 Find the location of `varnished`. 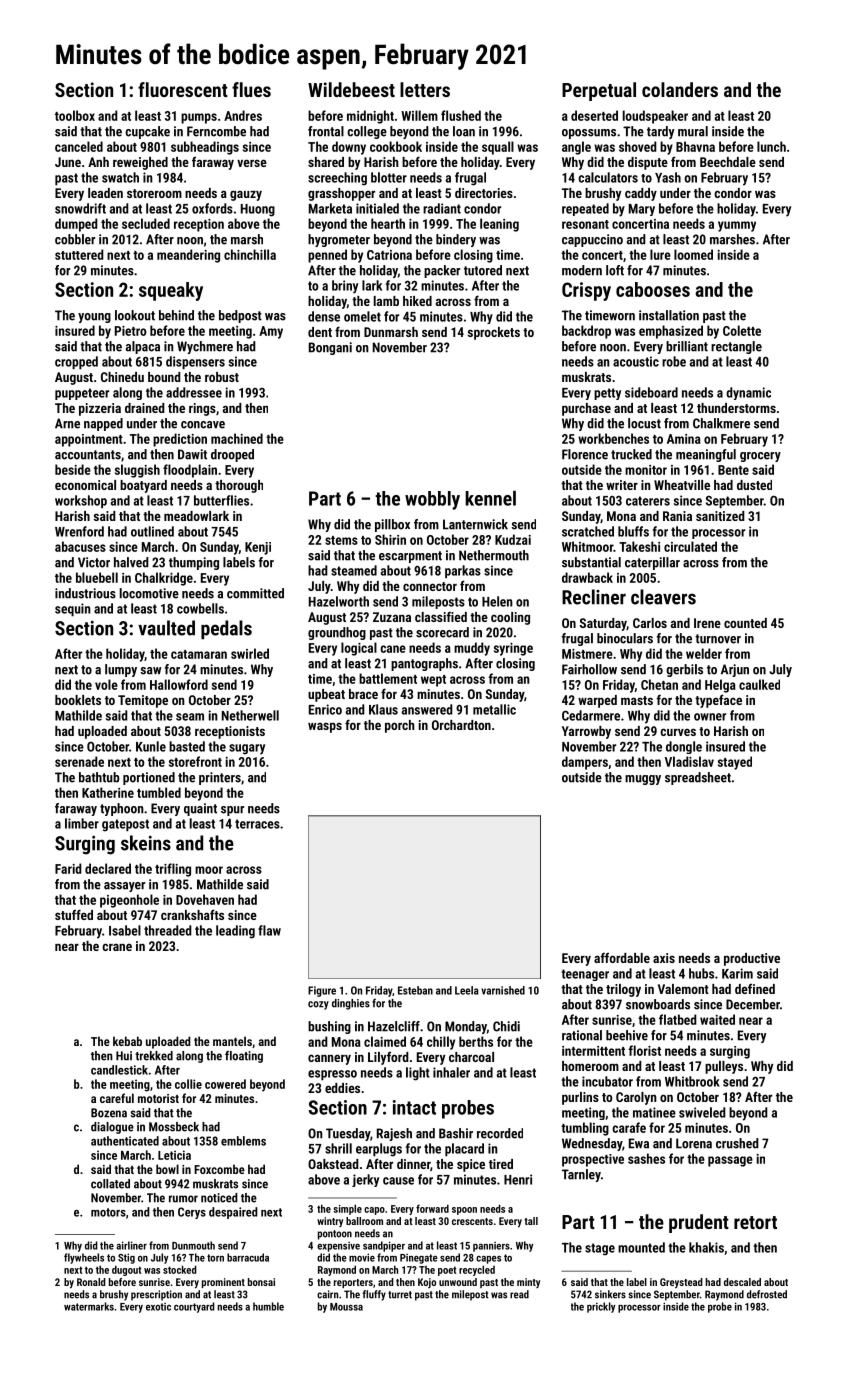

varnished is located at coordinates (503, 990).
